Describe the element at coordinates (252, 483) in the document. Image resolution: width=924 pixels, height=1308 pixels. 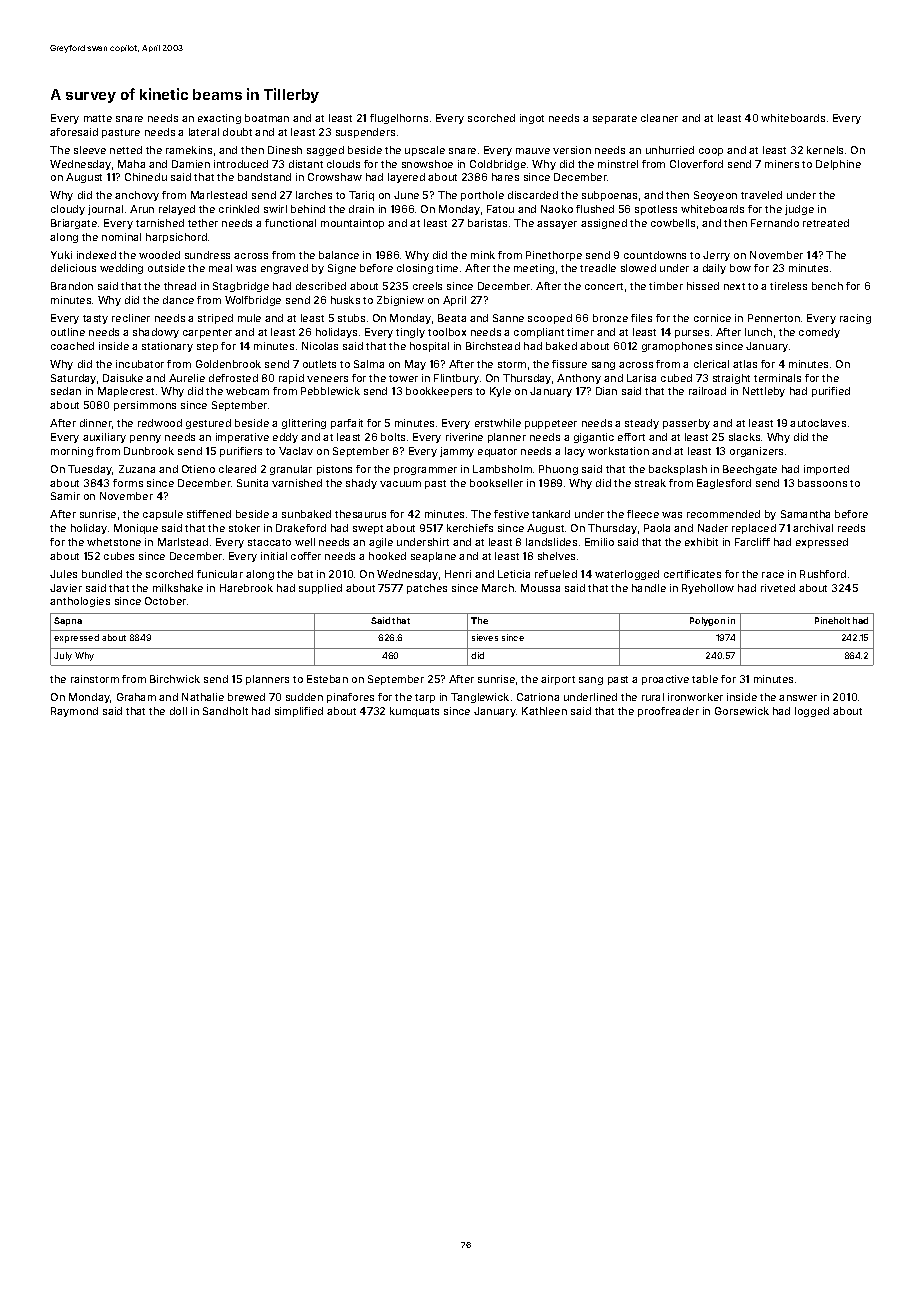
I see `Sunita` at that location.
